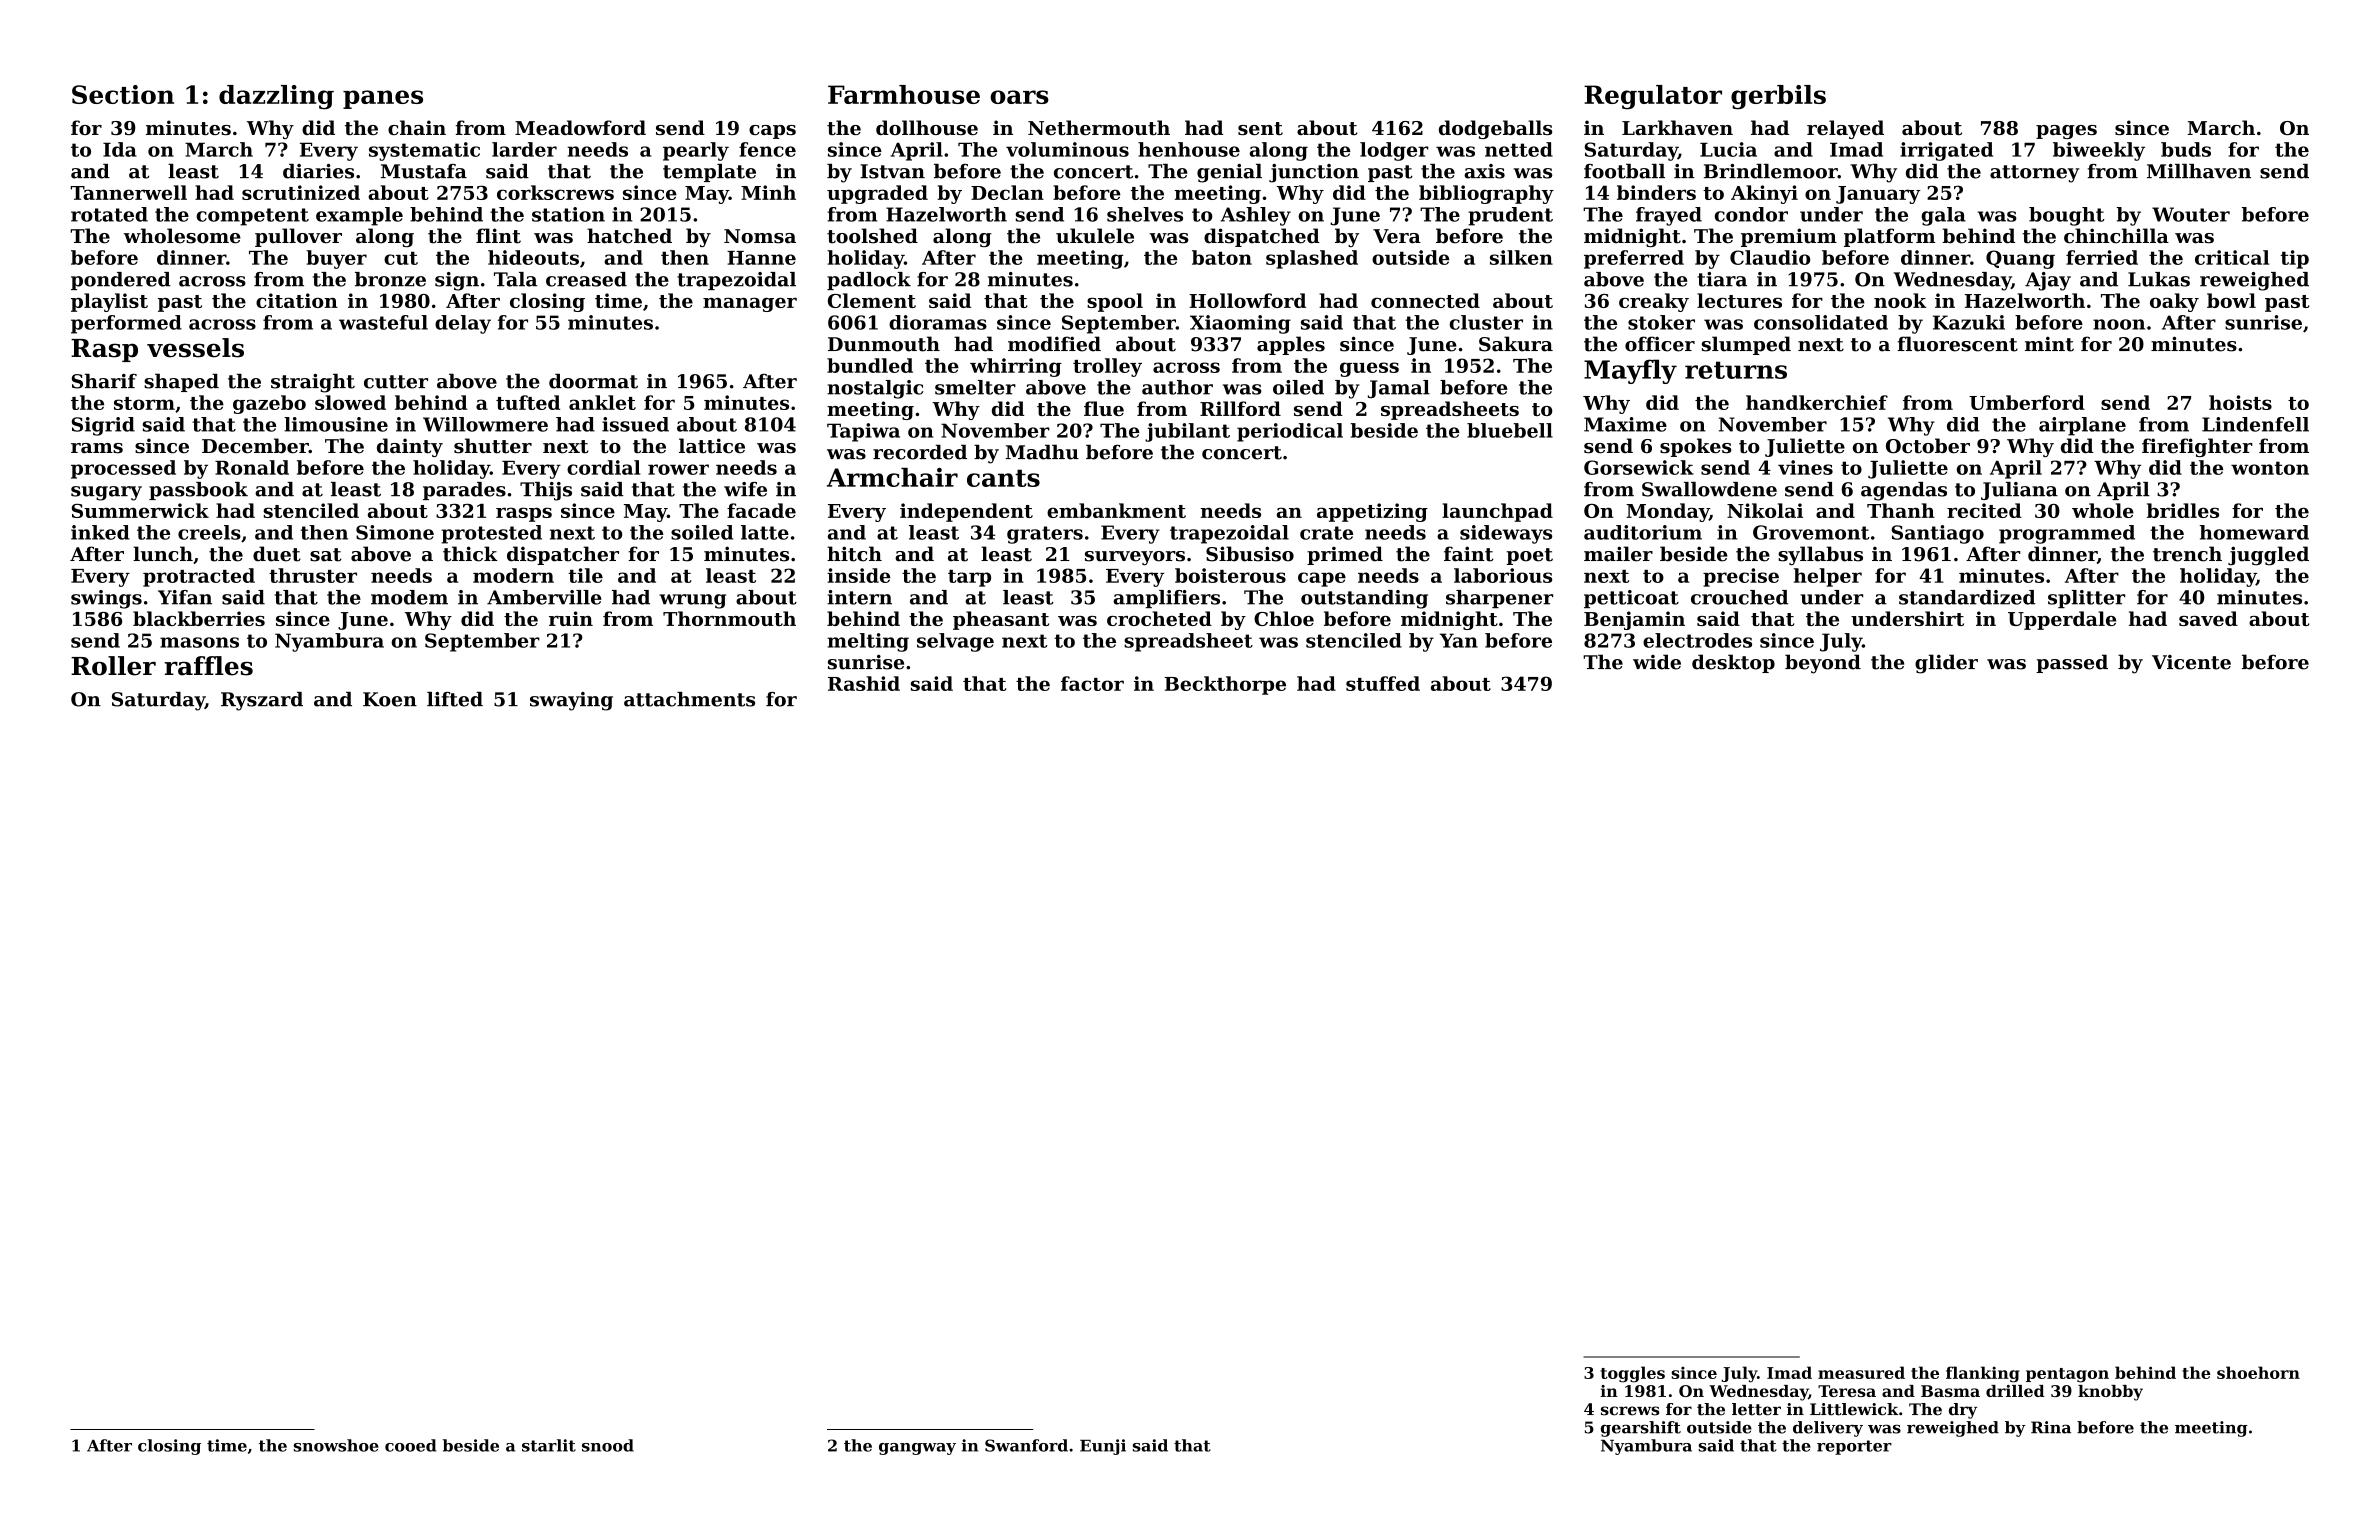  I want to click on modem, so click(409, 597).
